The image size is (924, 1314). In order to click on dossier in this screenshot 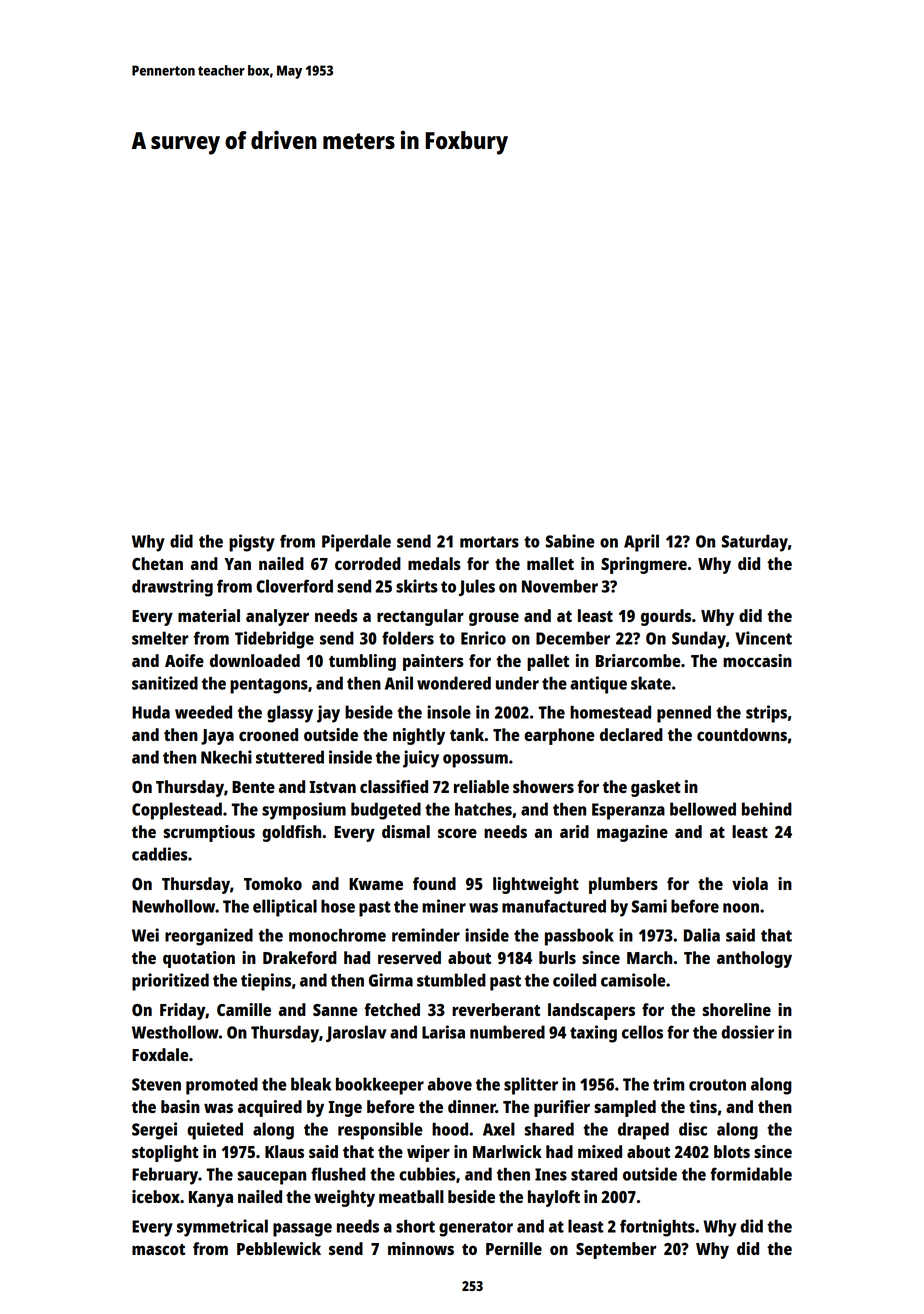, I will do `click(747, 1032)`.
